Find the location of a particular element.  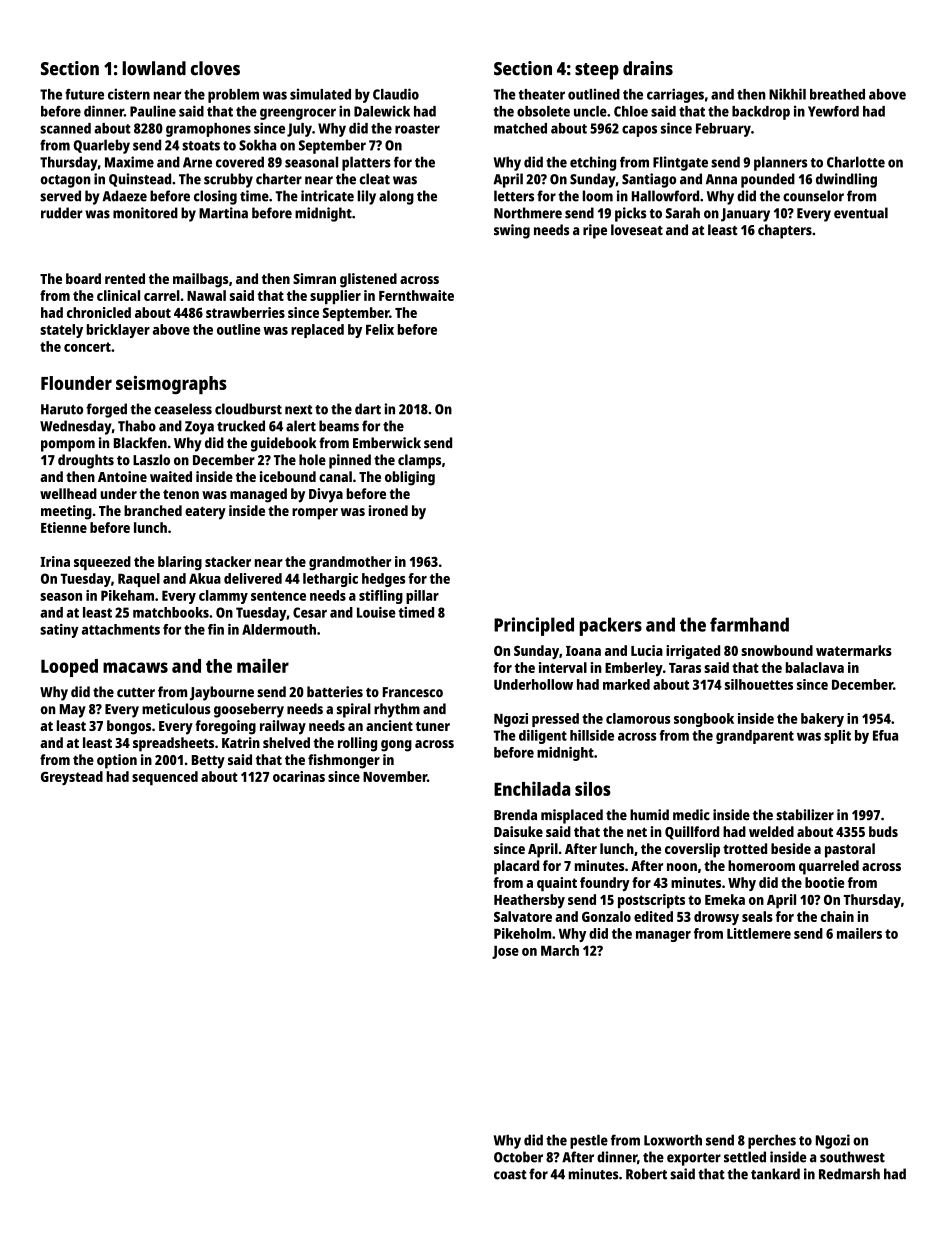

welded is located at coordinates (771, 831).
